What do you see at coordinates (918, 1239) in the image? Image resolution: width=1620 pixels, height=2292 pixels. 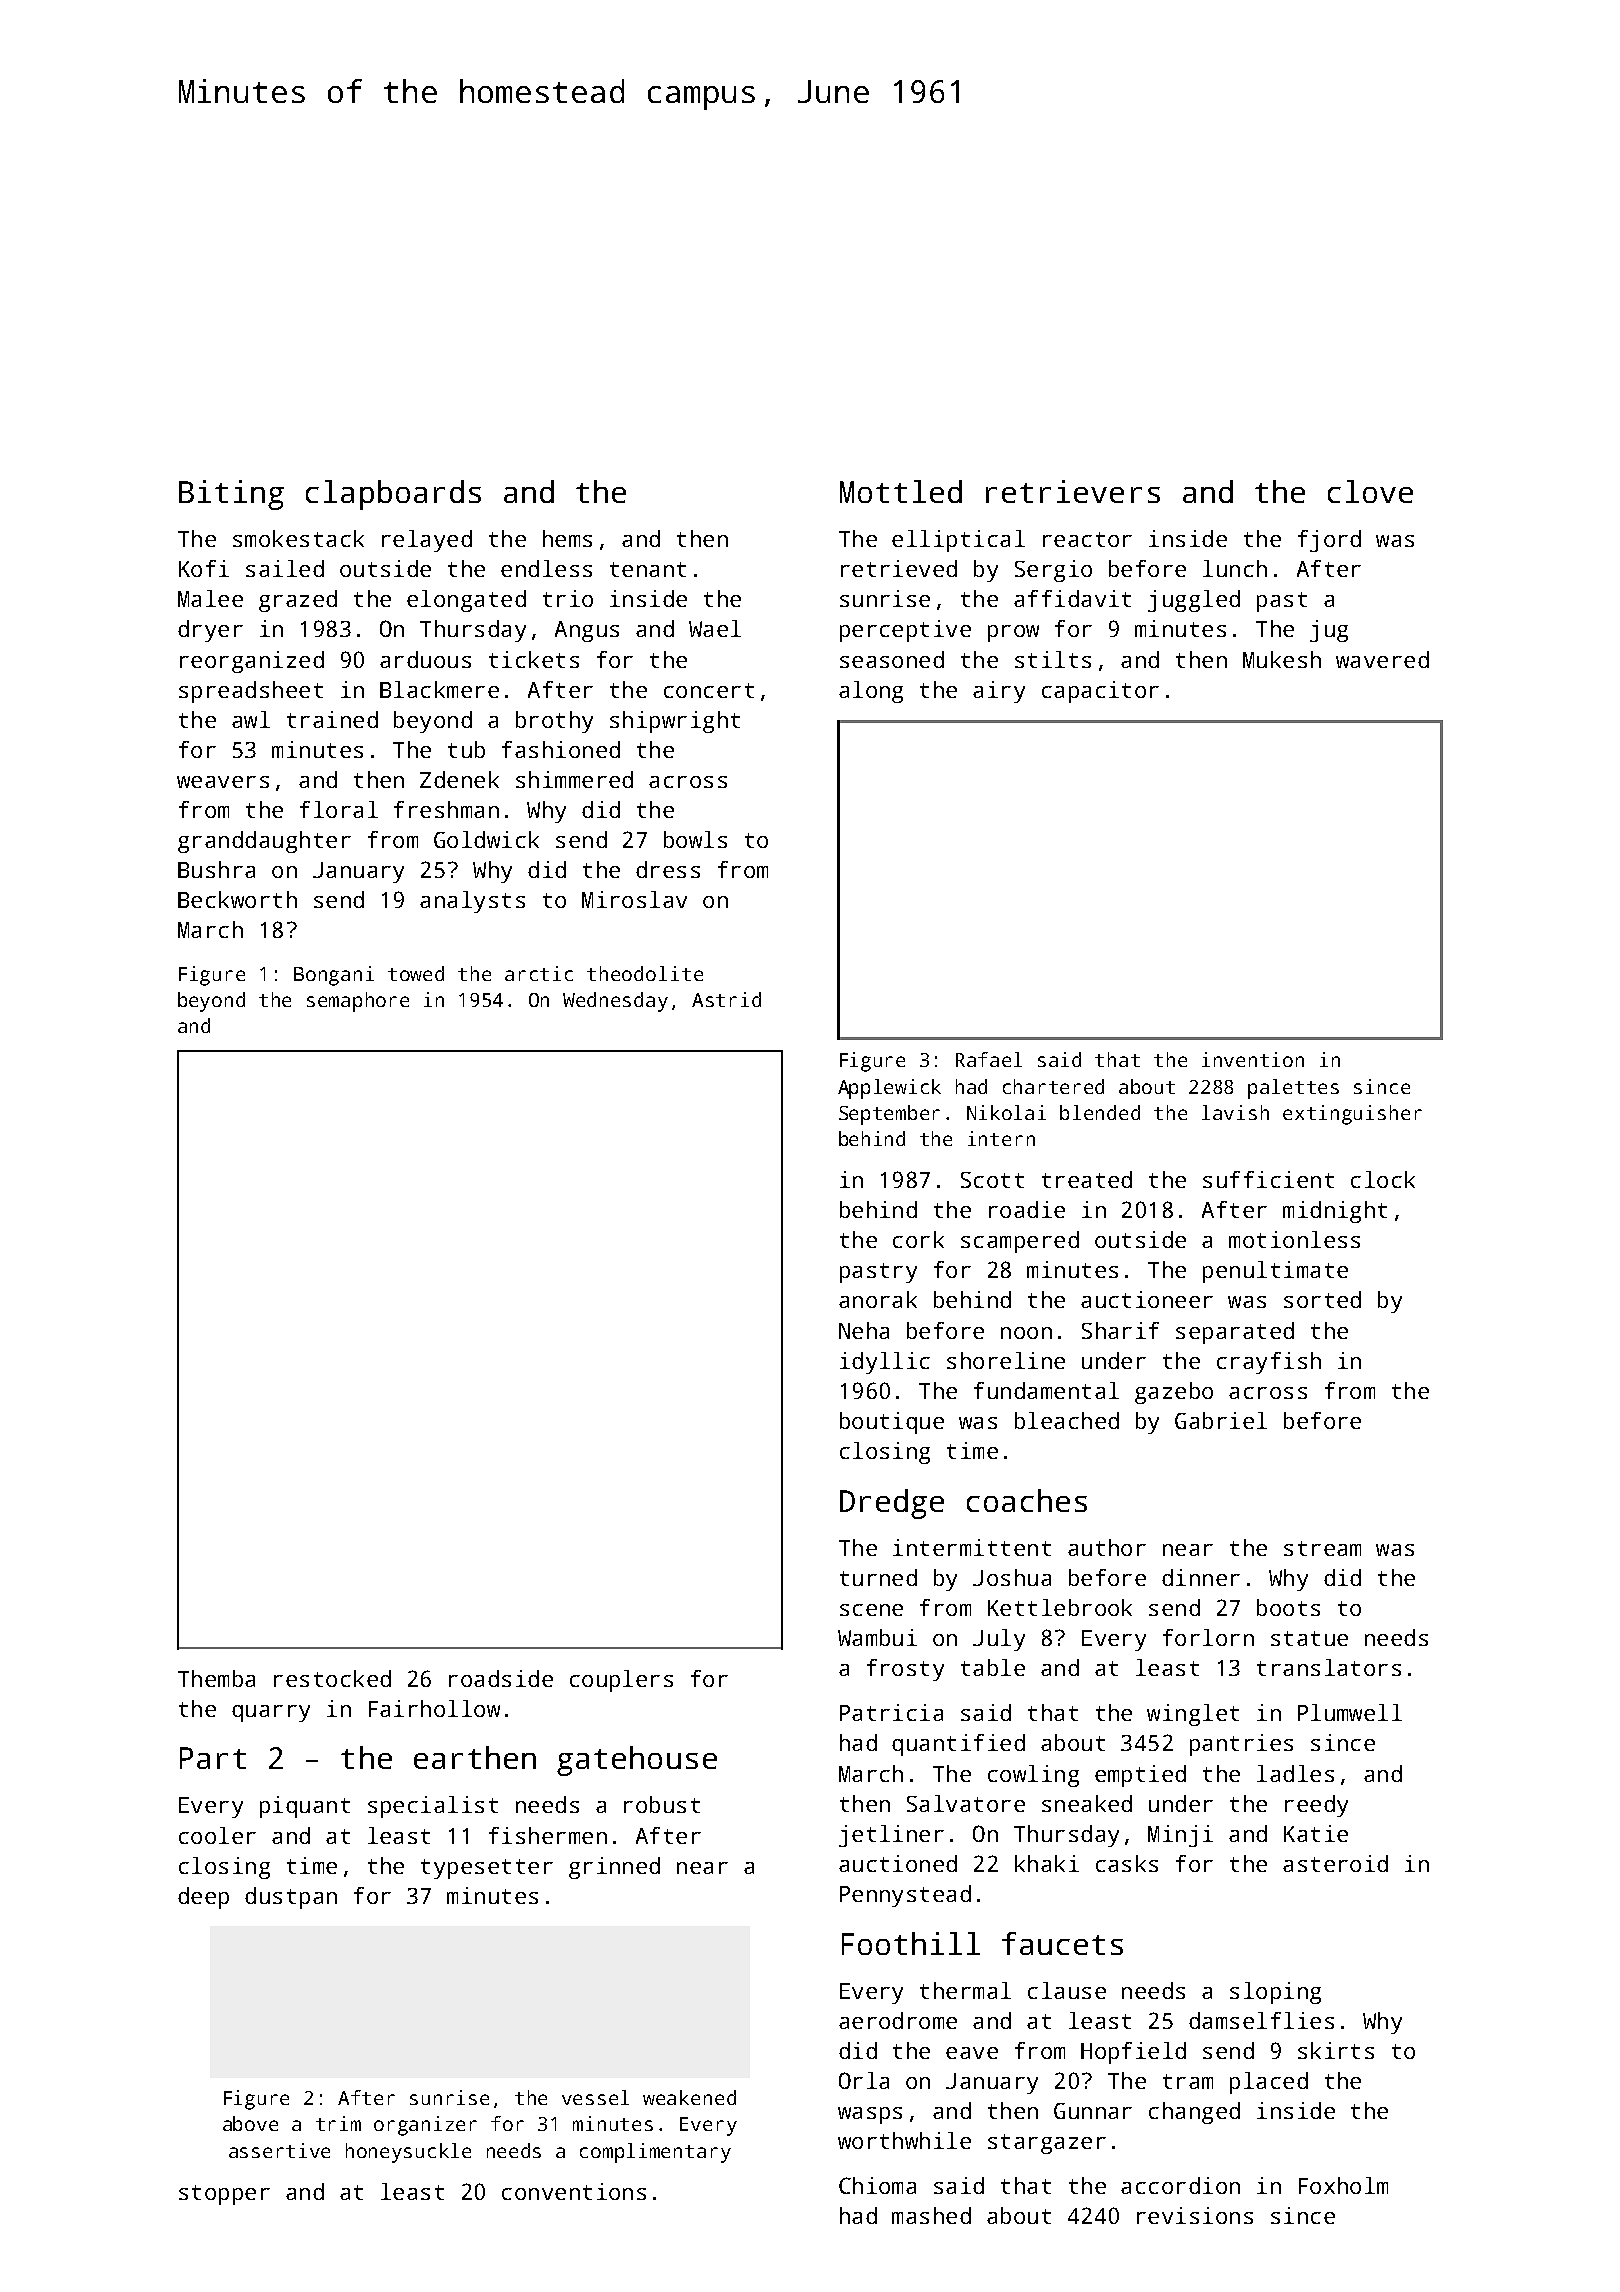 I see `cork` at bounding box center [918, 1239].
